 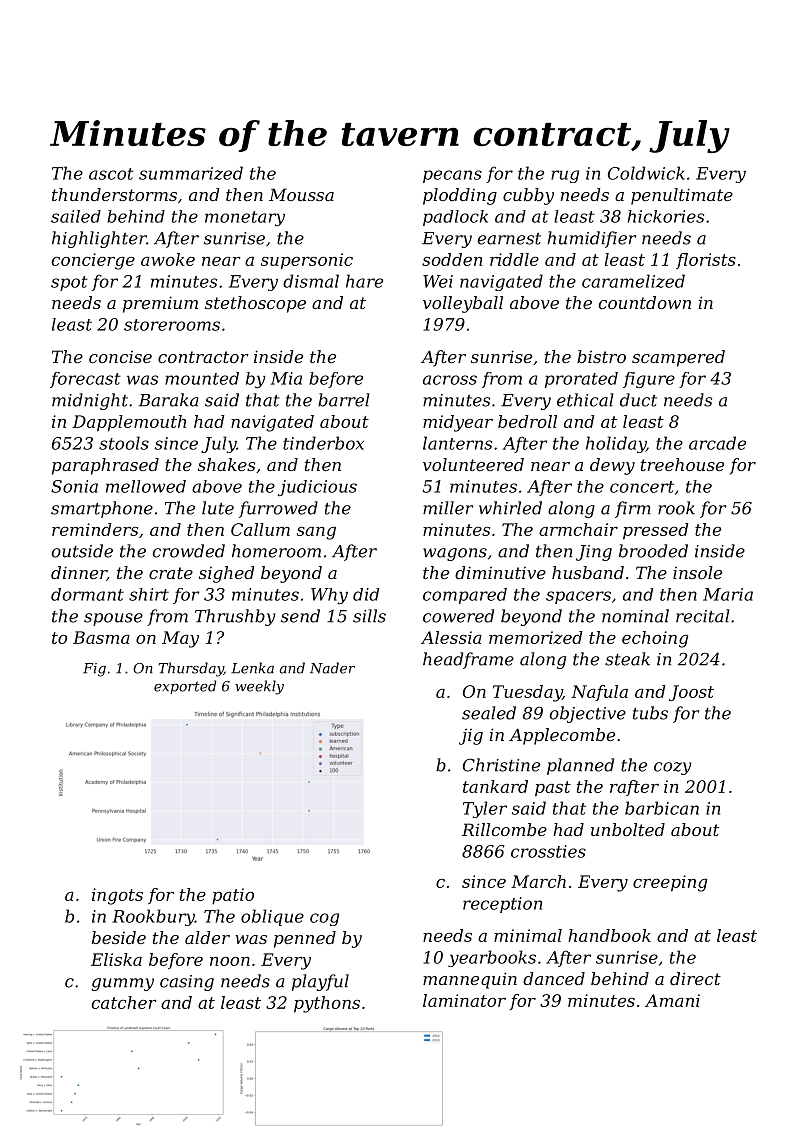 What do you see at coordinates (646, 173) in the screenshot?
I see `Coldwick` at bounding box center [646, 173].
